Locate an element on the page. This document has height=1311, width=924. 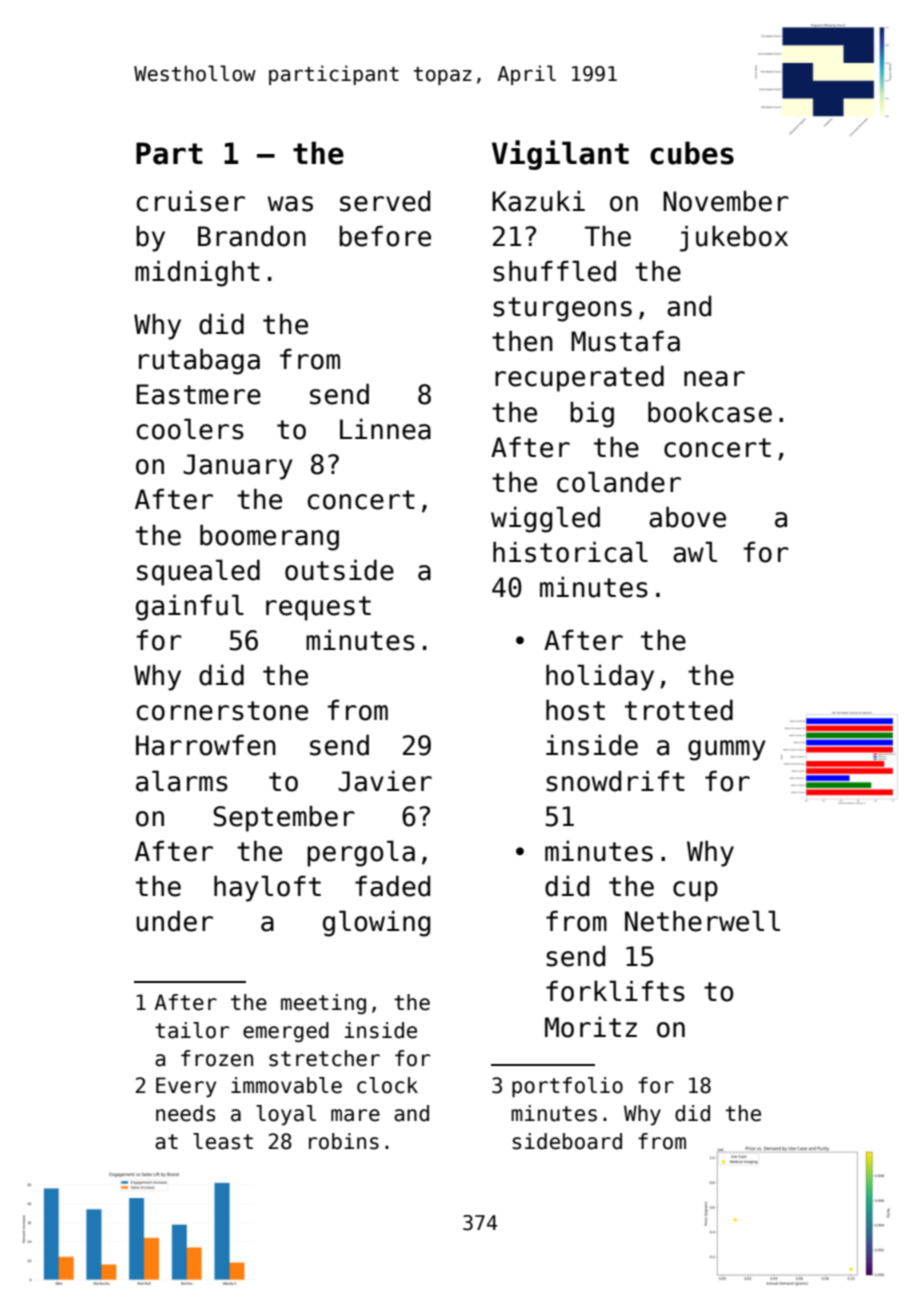
Linnea is located at coordinates (385, 429).
